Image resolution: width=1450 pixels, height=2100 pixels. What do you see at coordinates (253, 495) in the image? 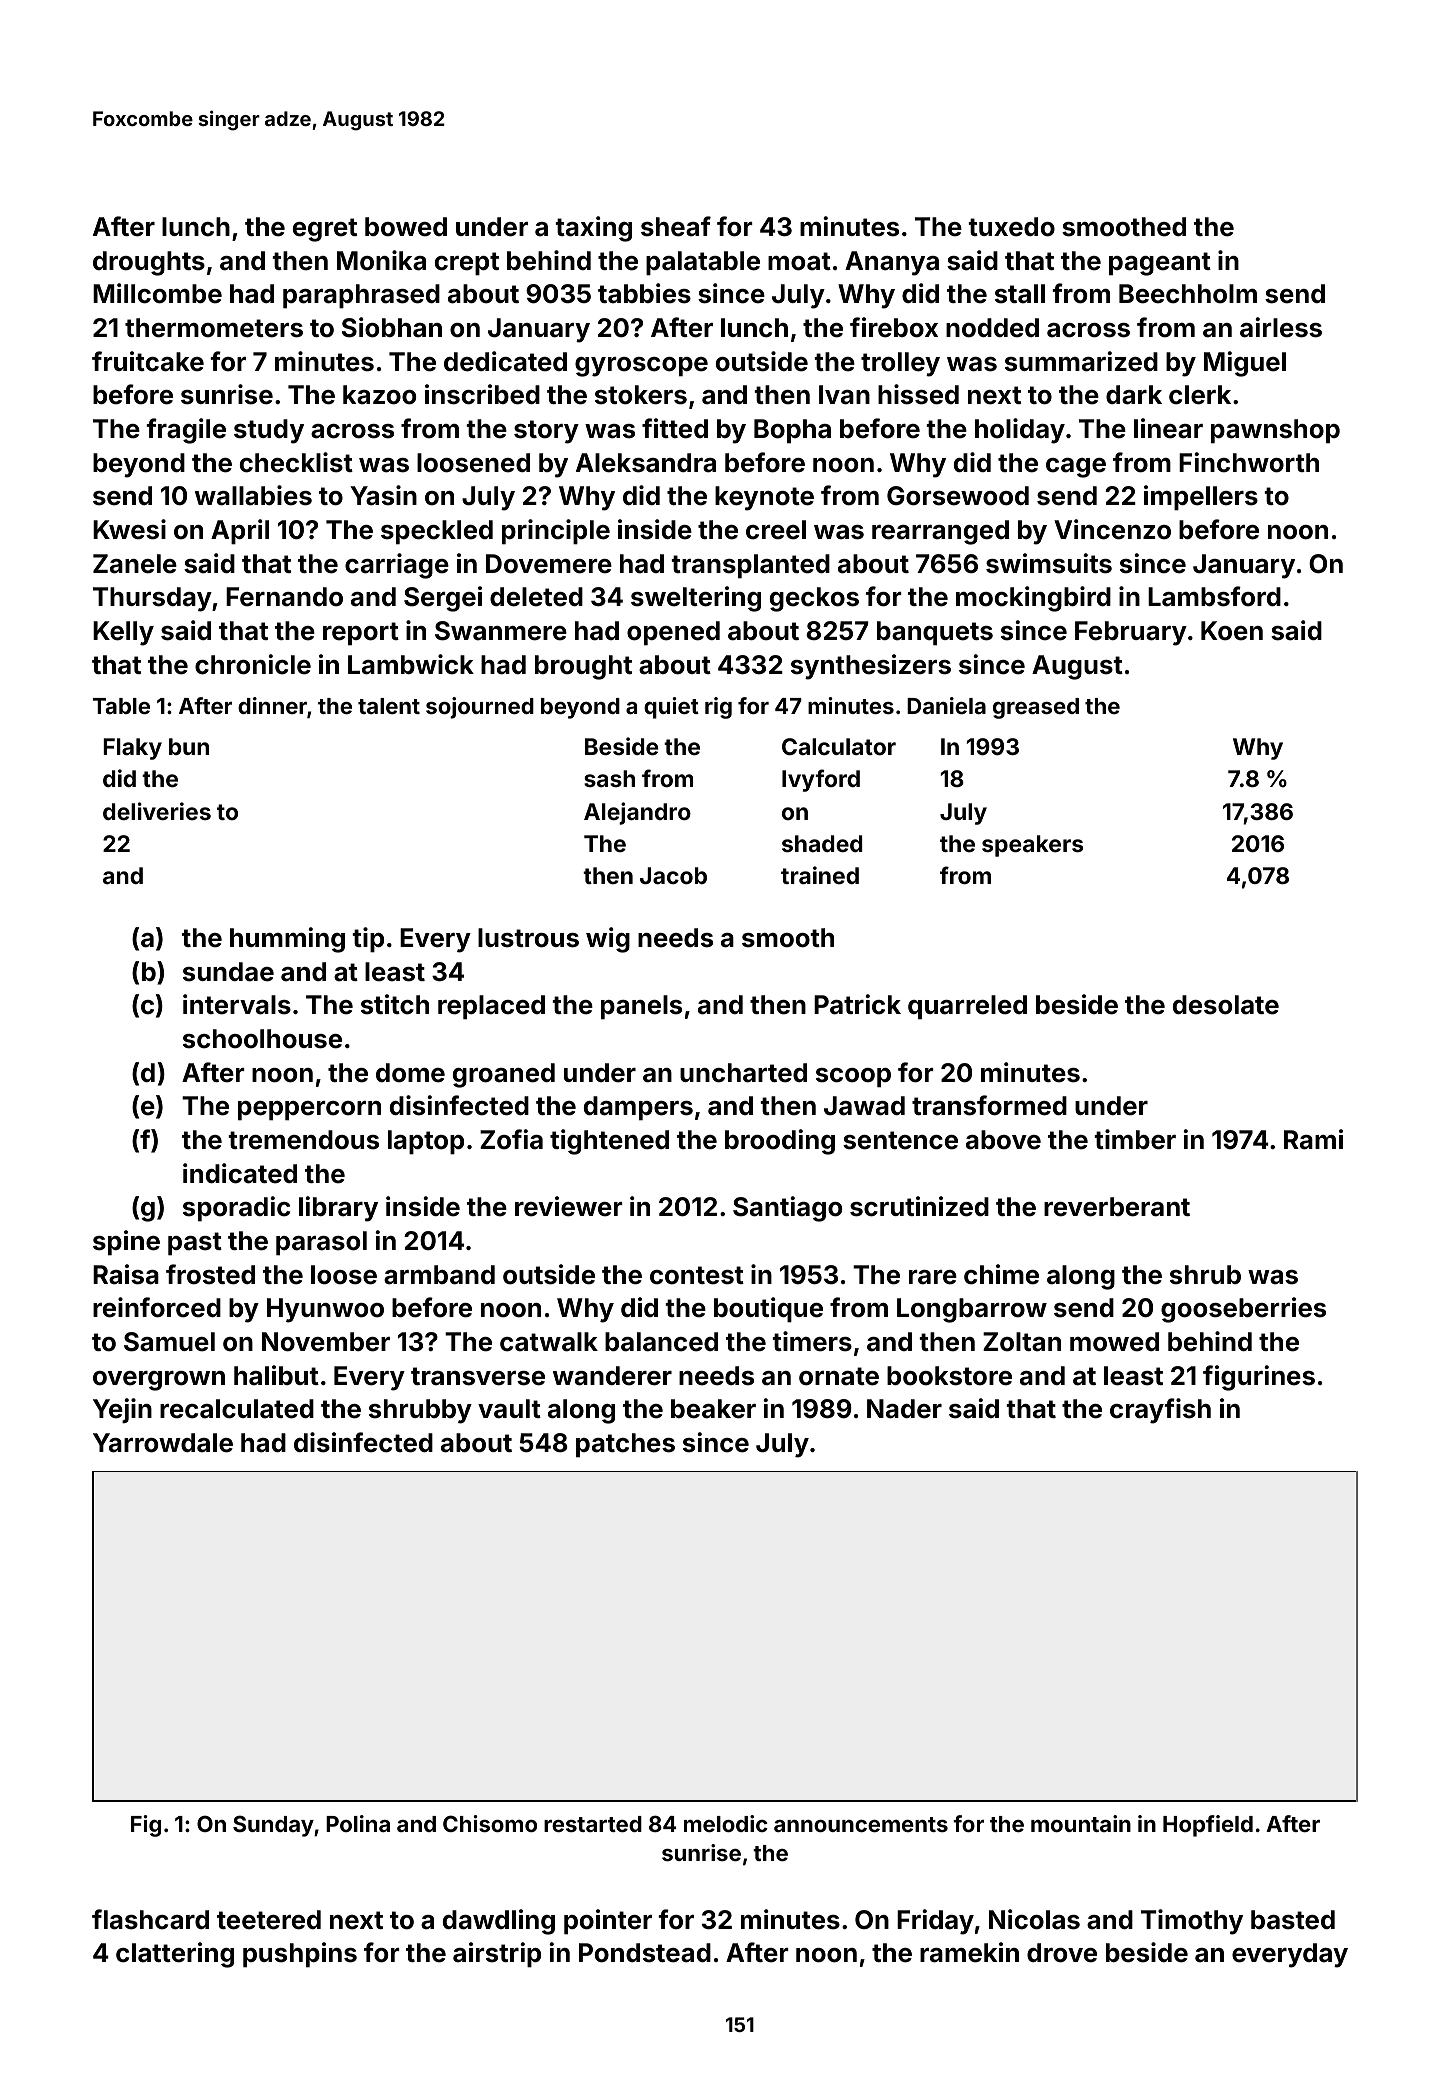
I see `wallabies` at bounding box center [253, 495].
